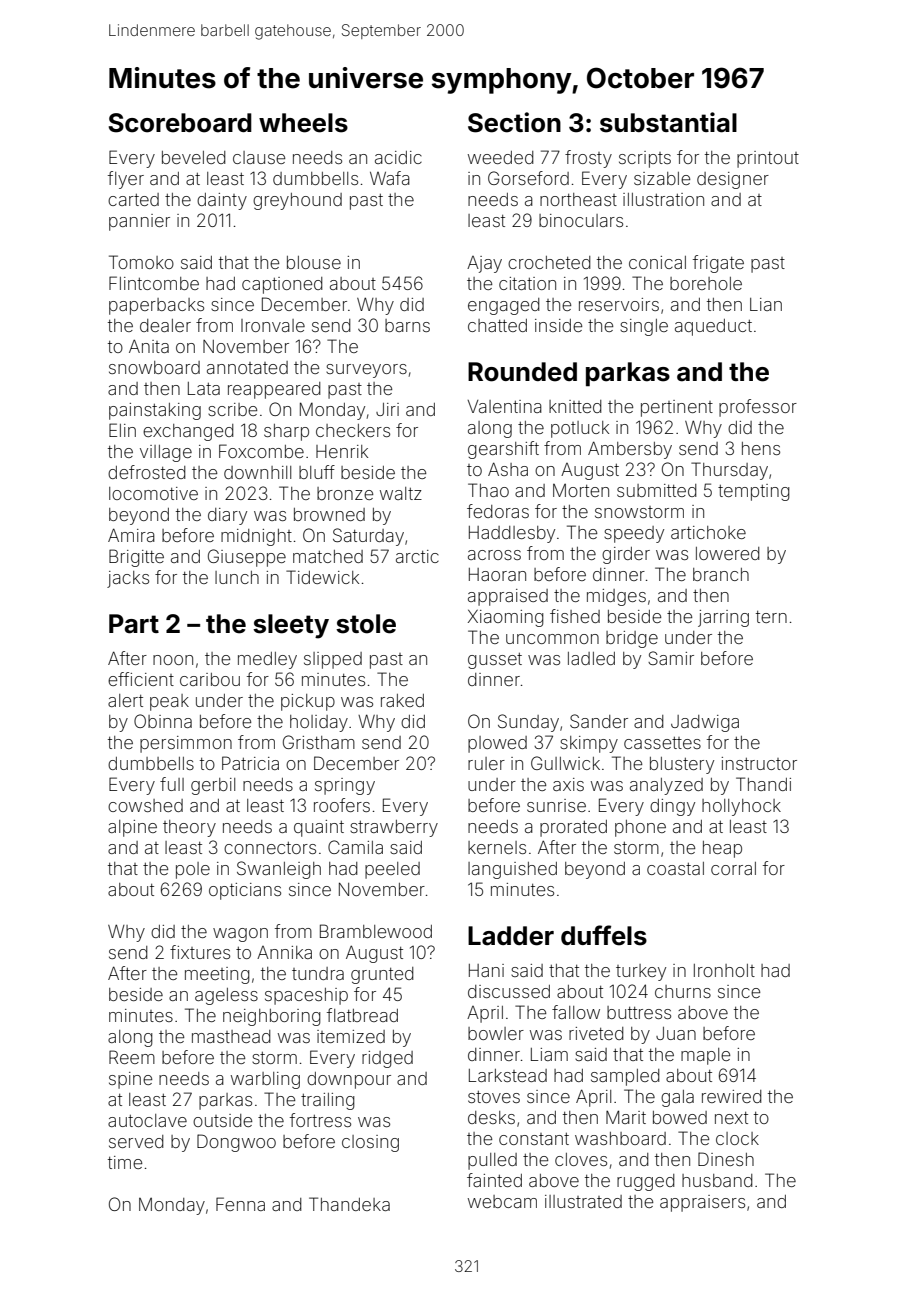 The image size is (908, 1316). What do you see at coordinates (705, 723) in the image?
I see `Jadwiga` at bounding box center [705, 723].
